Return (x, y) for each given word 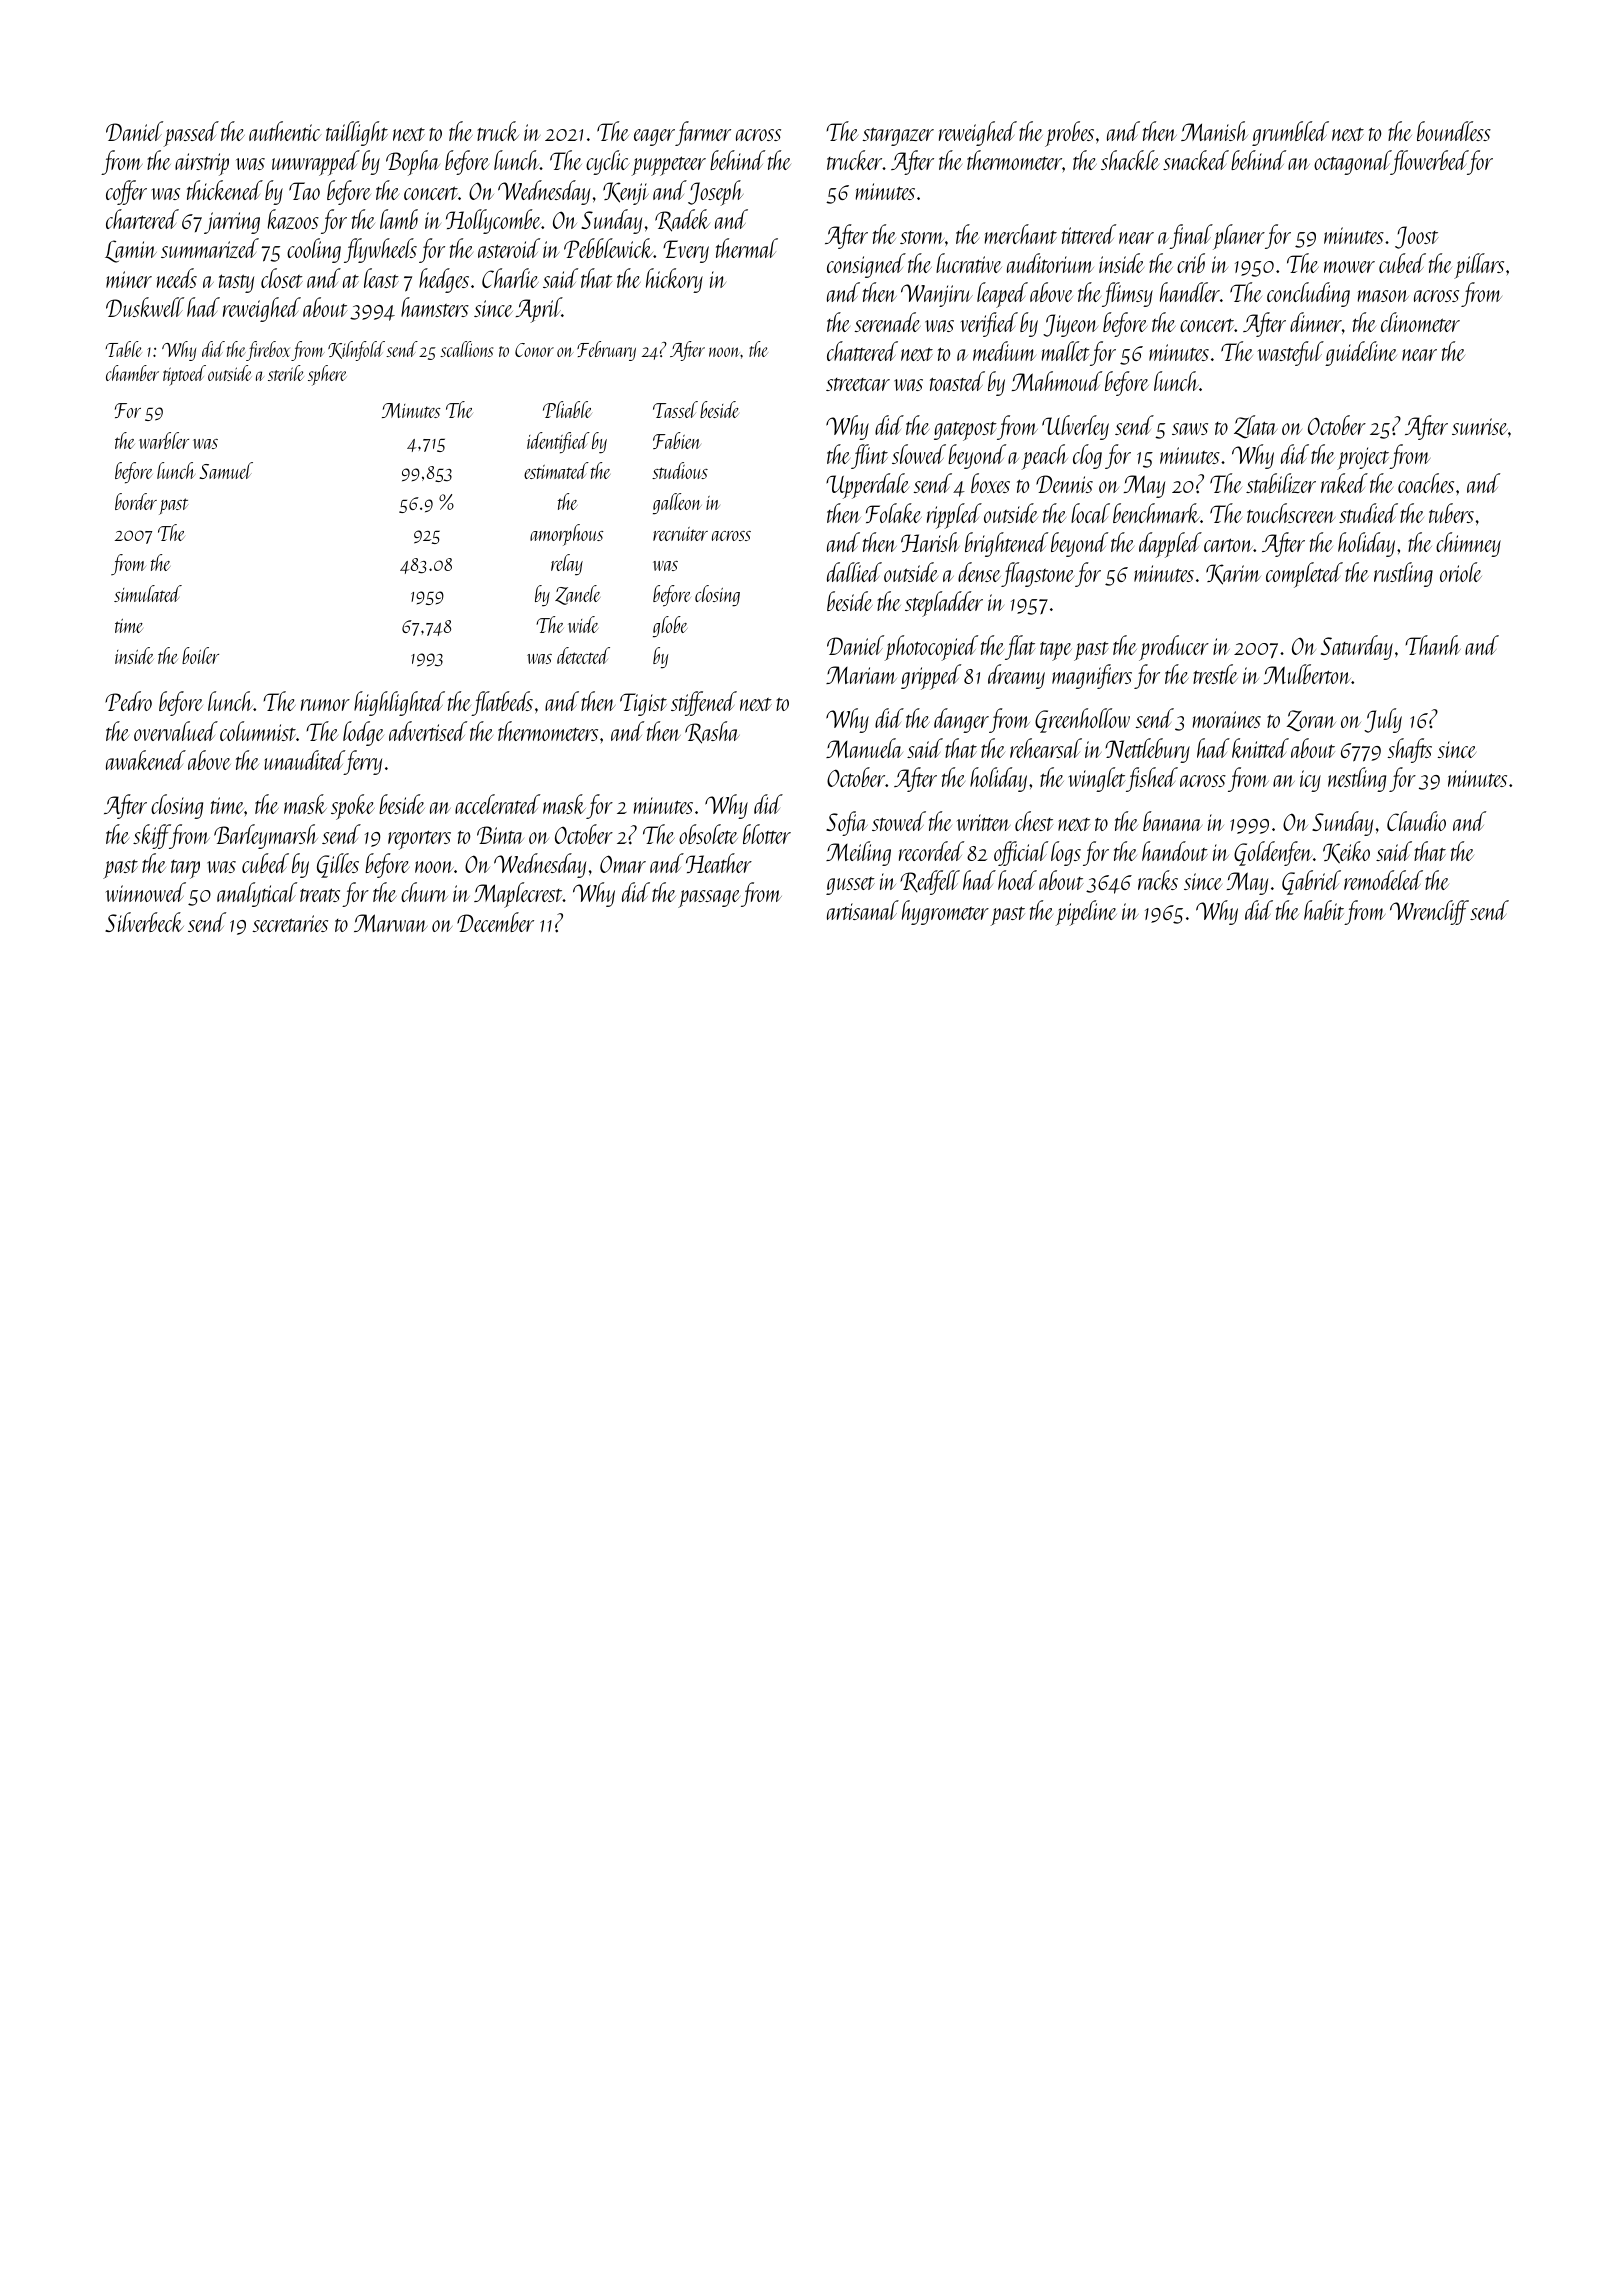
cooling (314, 250)
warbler (164, 440)
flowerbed (1429, 162)
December (495, 922)
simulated (148, 593)
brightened (1006, 544)
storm (922, 237)
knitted (1260, 748)
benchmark (1156, 513)
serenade (888, 322)
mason (1383, 296)
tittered (1089, 234)
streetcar (858, 384)
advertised (428, 731)
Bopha (413, 163)
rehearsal (1046, 748)
